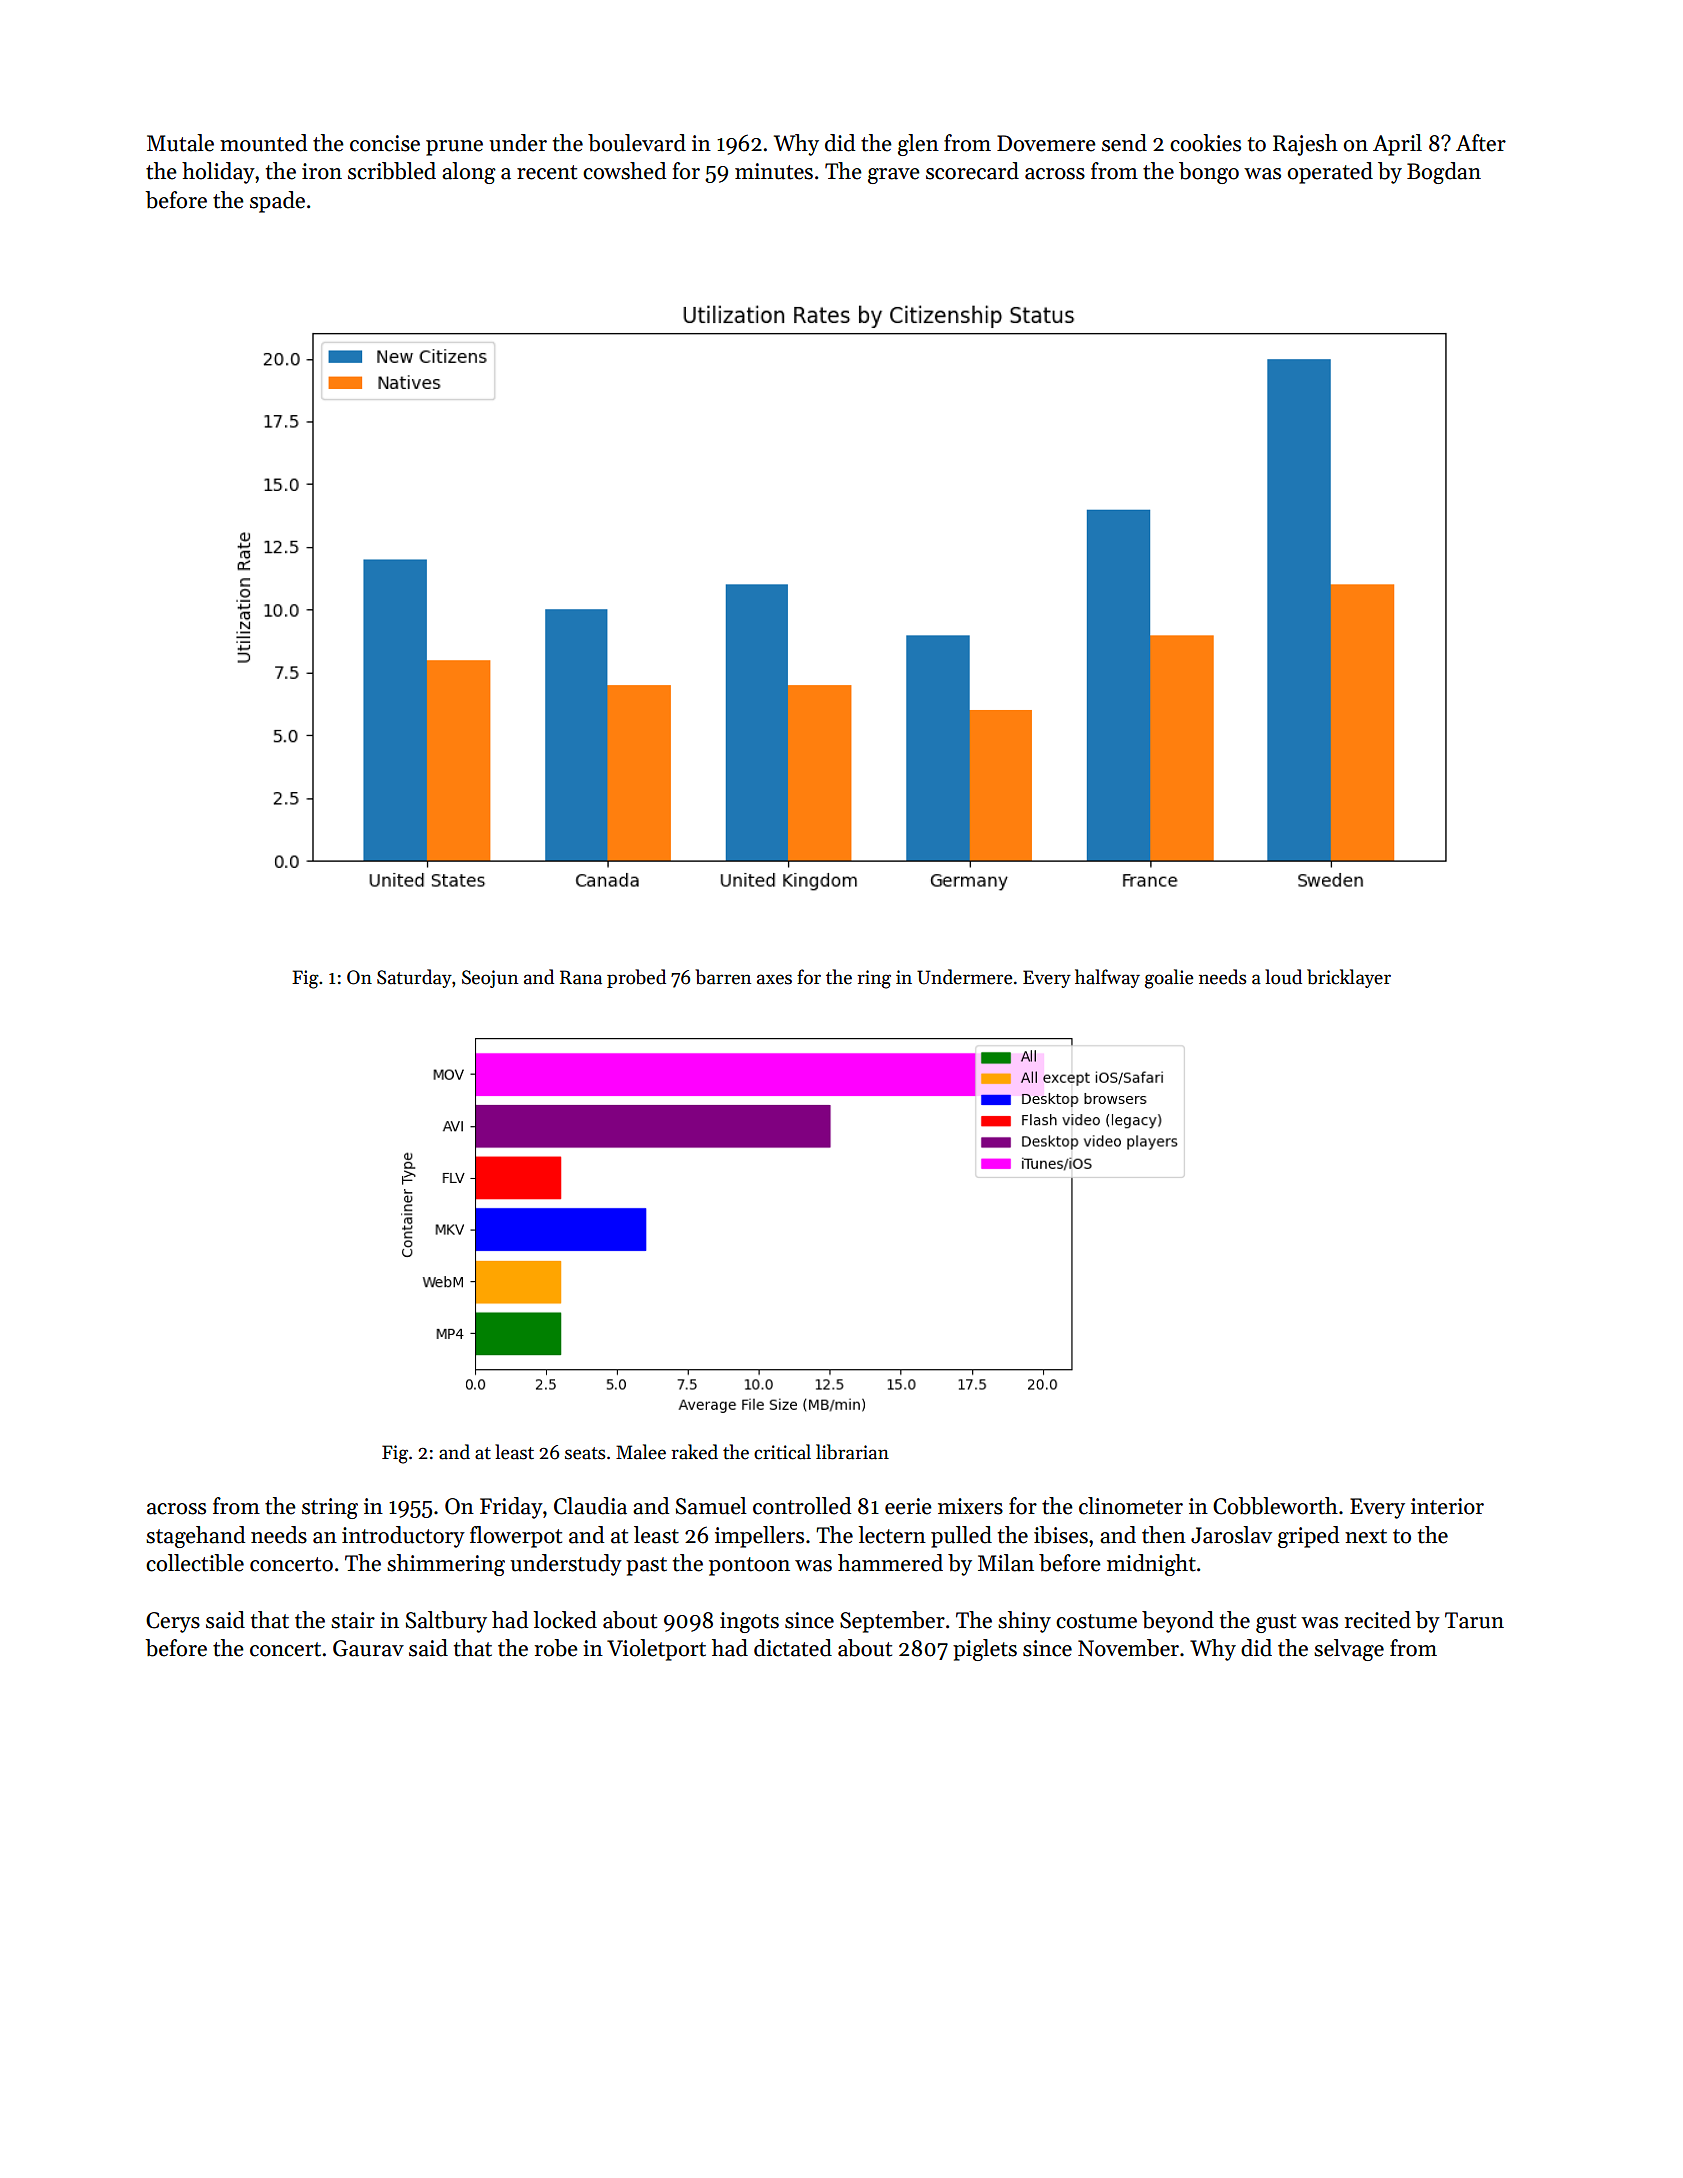  What do you see at coordinates (490, 979) in the page?
I see `Seojun` at bounding box center [490, 979].
